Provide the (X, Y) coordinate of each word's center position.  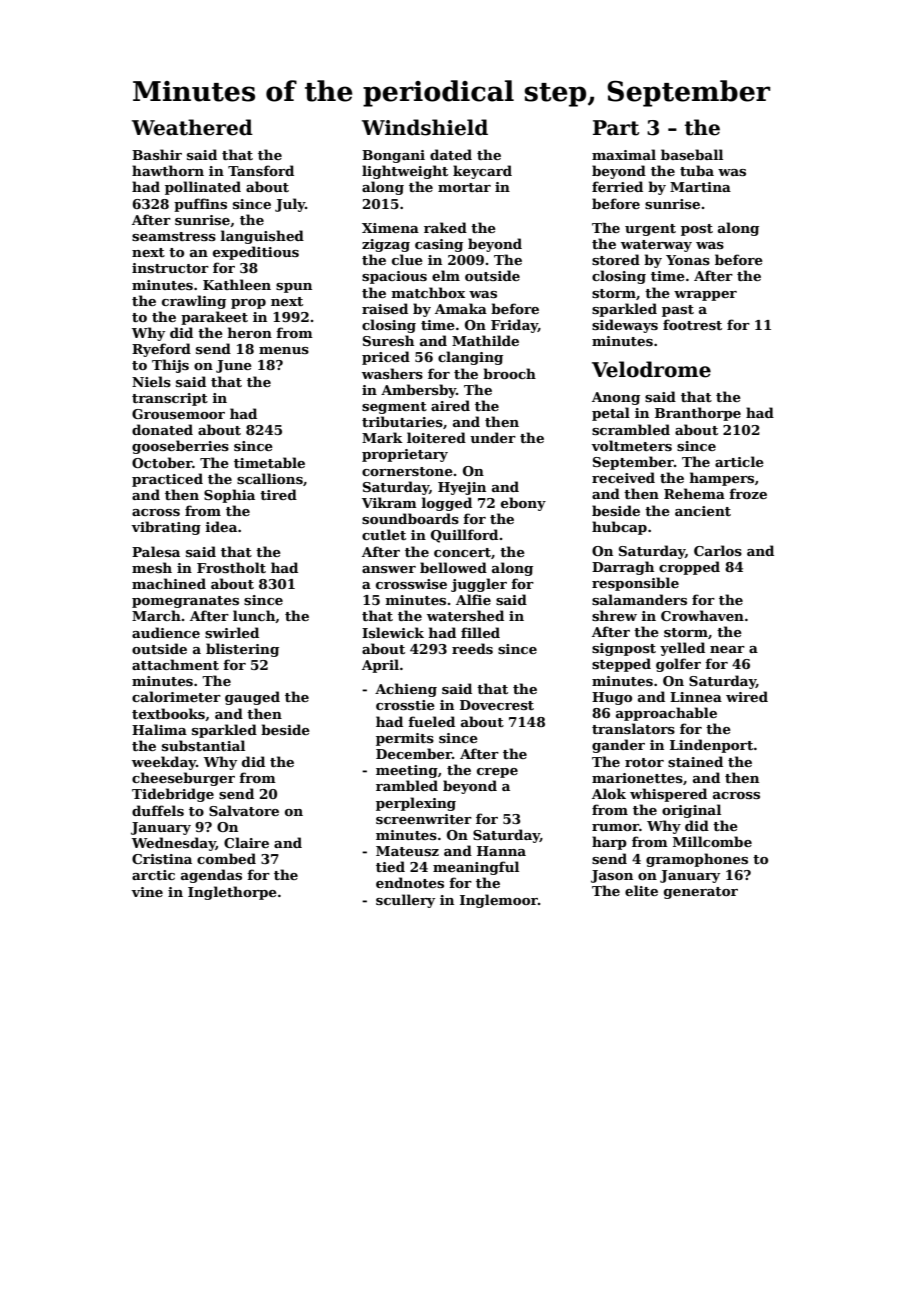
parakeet (214, 318)
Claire (246, 842)
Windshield (425, 127)
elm (446, 275)
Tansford (261, 170)
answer (389, 569)
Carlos (718, 550)
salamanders (639, 599)
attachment (175, 664)
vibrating (166, 528)
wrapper (705, 296)
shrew (614, 615)
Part (616, 128)
